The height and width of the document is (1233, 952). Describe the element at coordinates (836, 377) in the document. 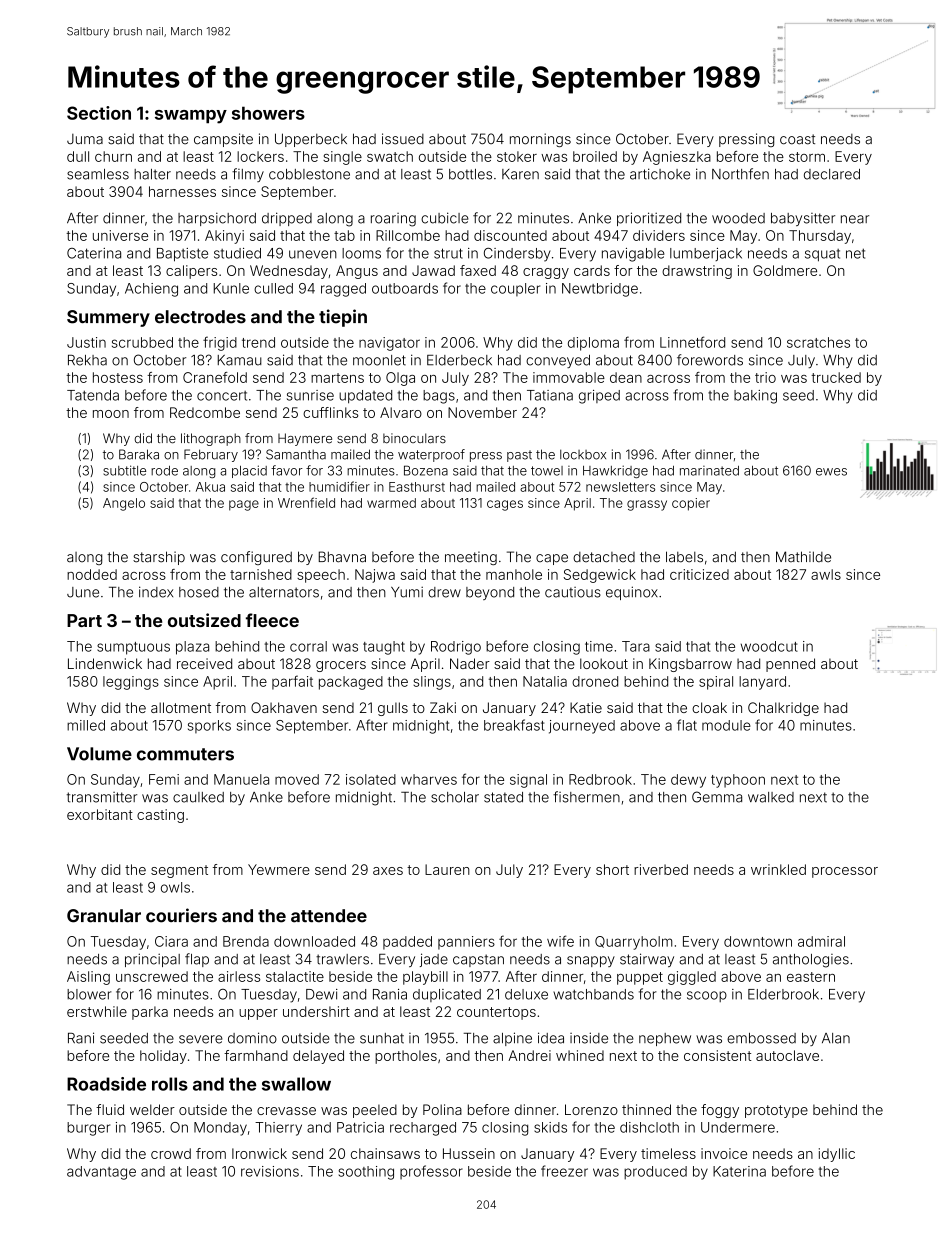

I see `trucked` at that location.
